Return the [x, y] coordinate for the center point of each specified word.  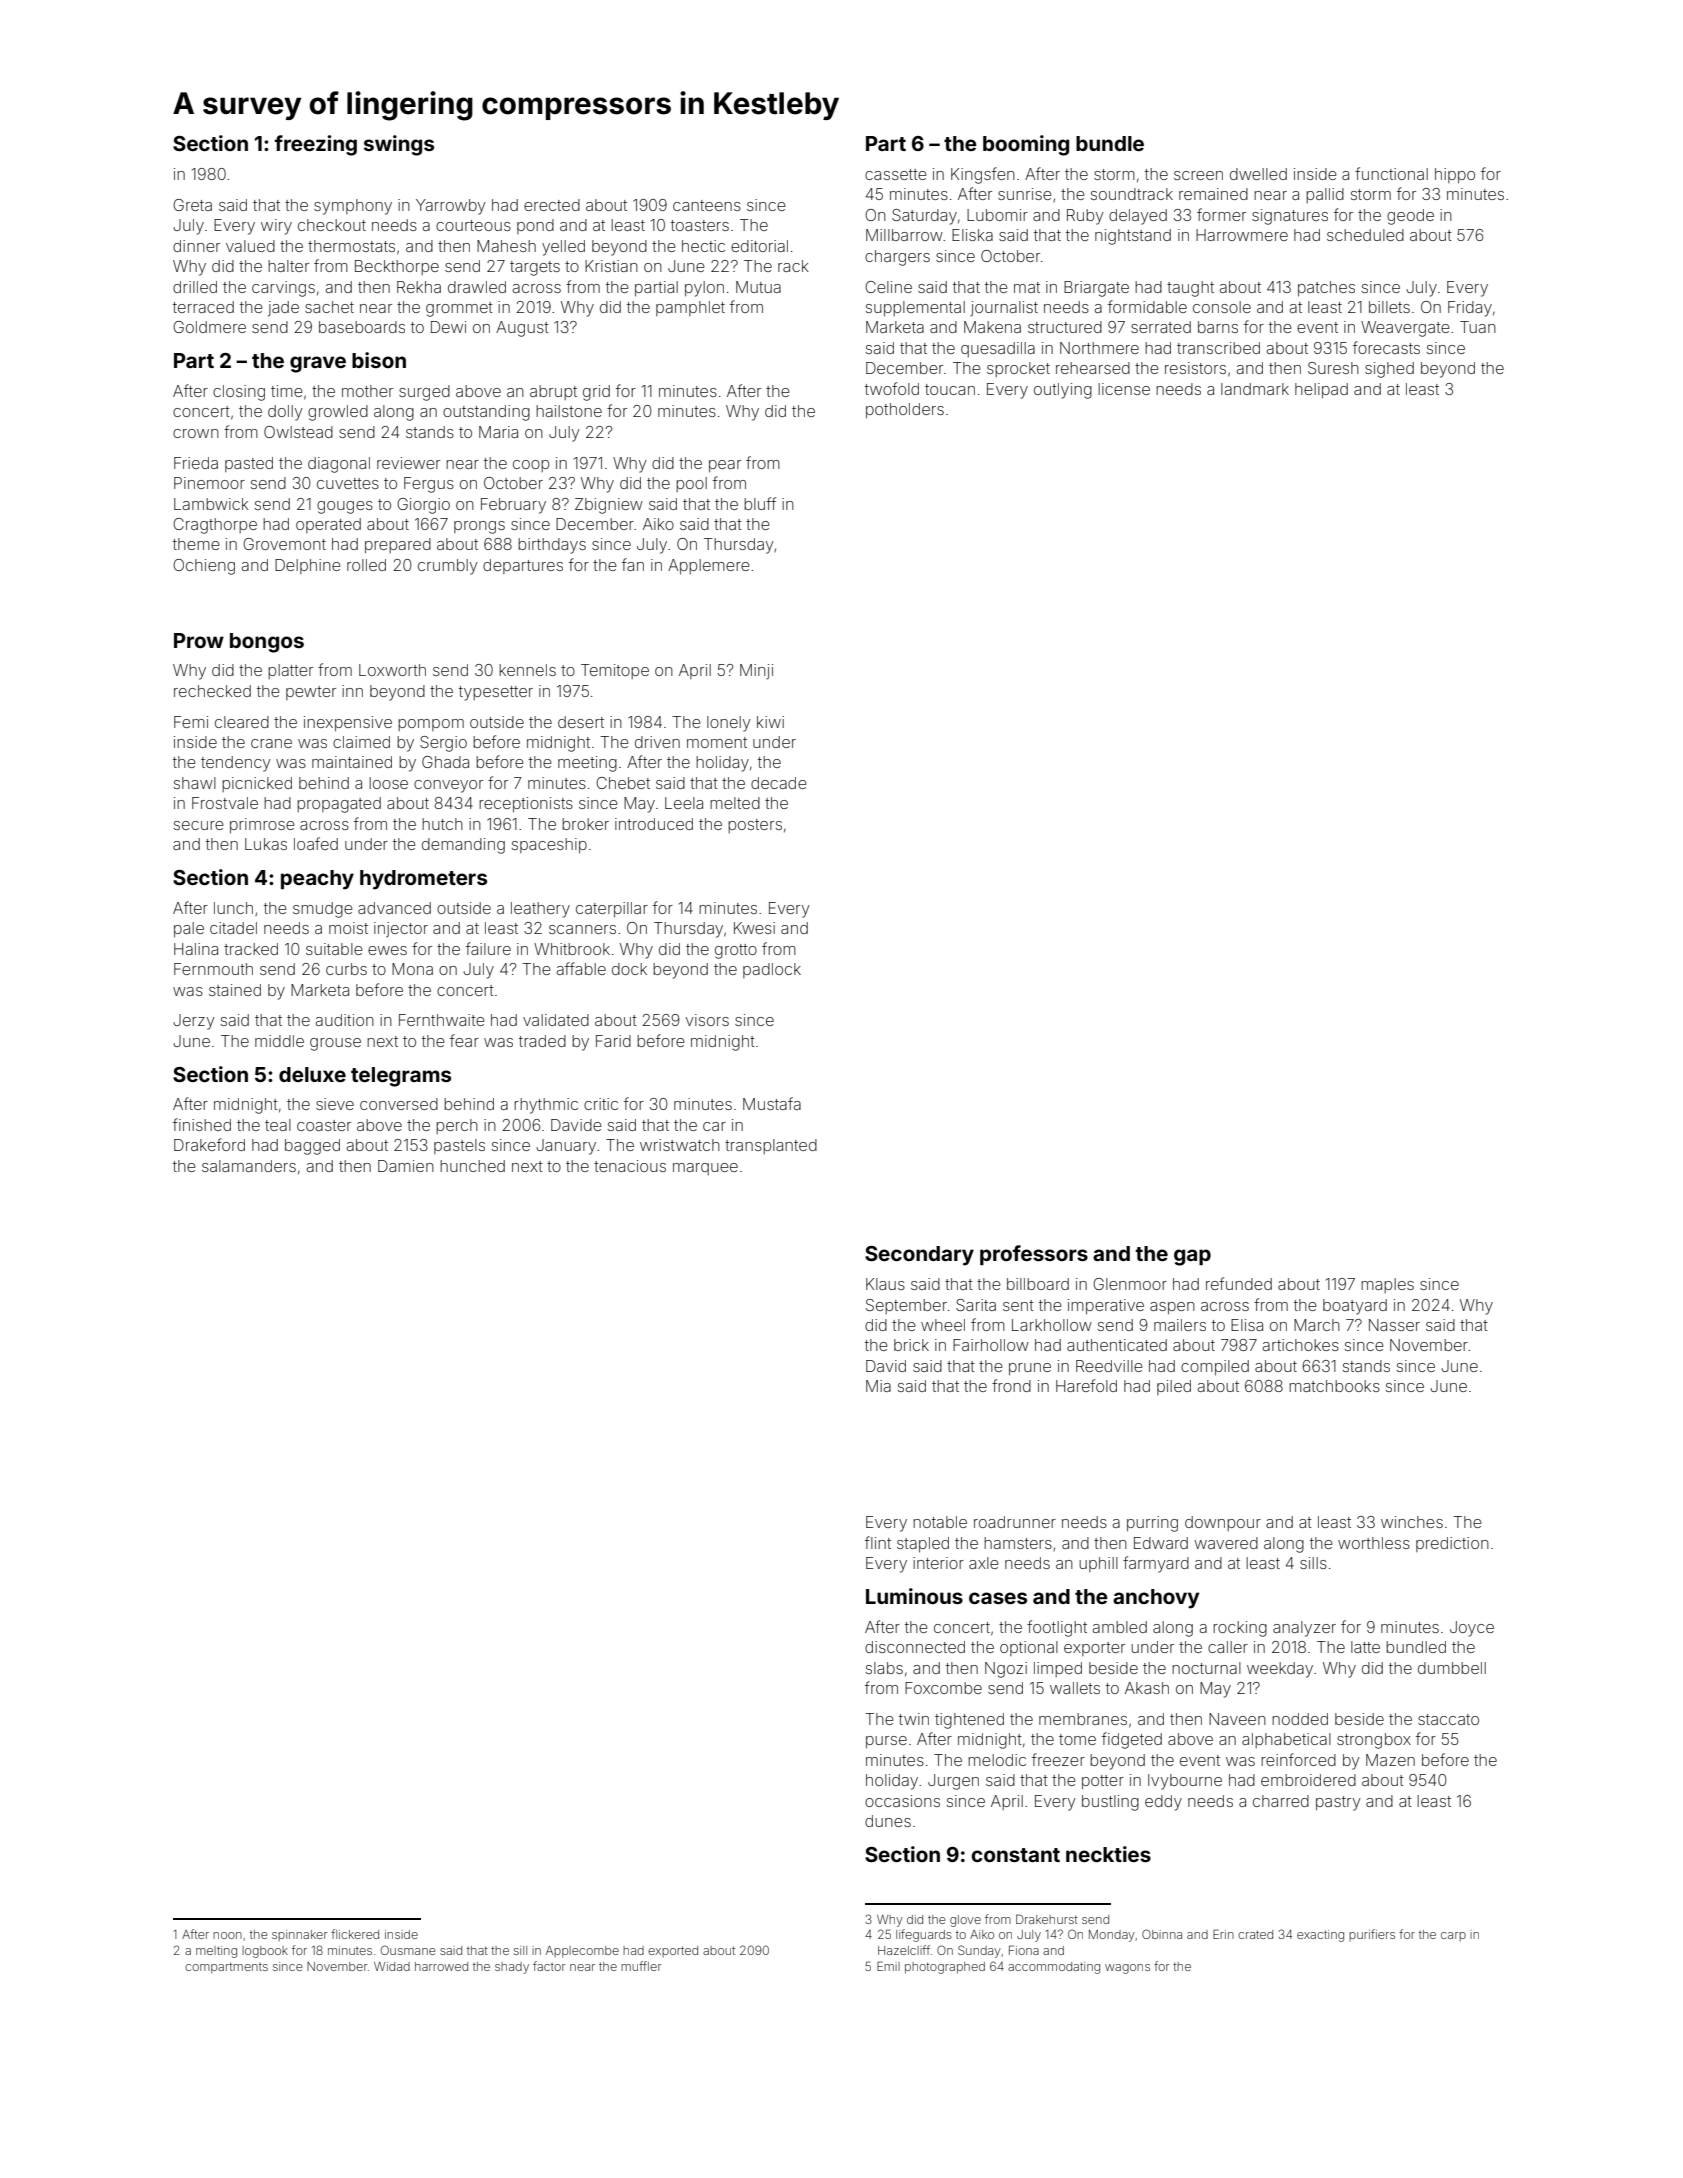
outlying [1063, 391]
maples [1387, 1285]
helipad [1321, 390]
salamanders [249, 1166]
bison [379, 360]
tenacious [630, 1166]
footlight [1057, 1628]
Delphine [308, 566]
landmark [1255, 389]
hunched [472, 1166]
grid [596, 393]
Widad [392, 1966]
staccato [1448, 1719]
